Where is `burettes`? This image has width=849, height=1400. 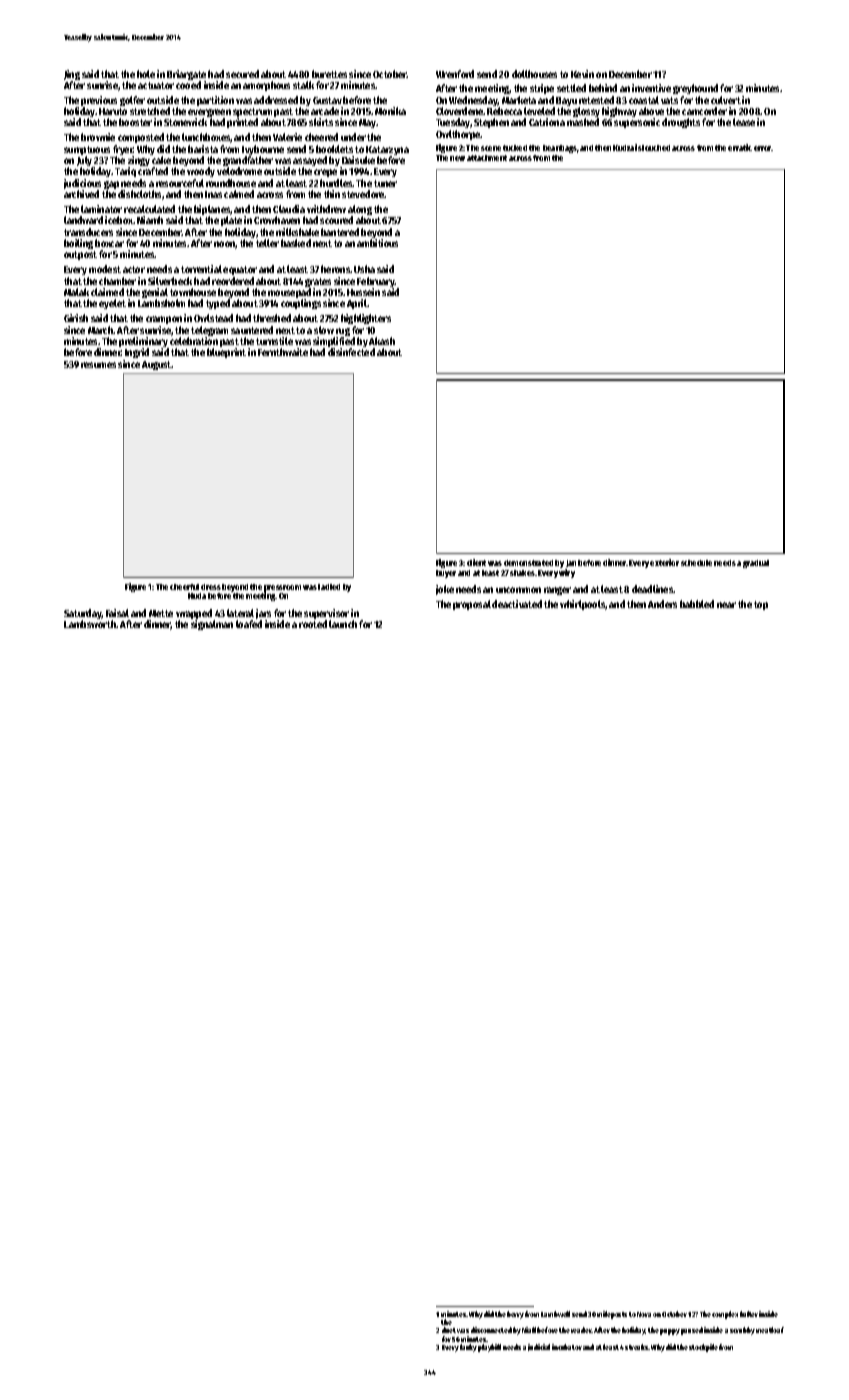
burettes is located at coordinates (329, 74).
